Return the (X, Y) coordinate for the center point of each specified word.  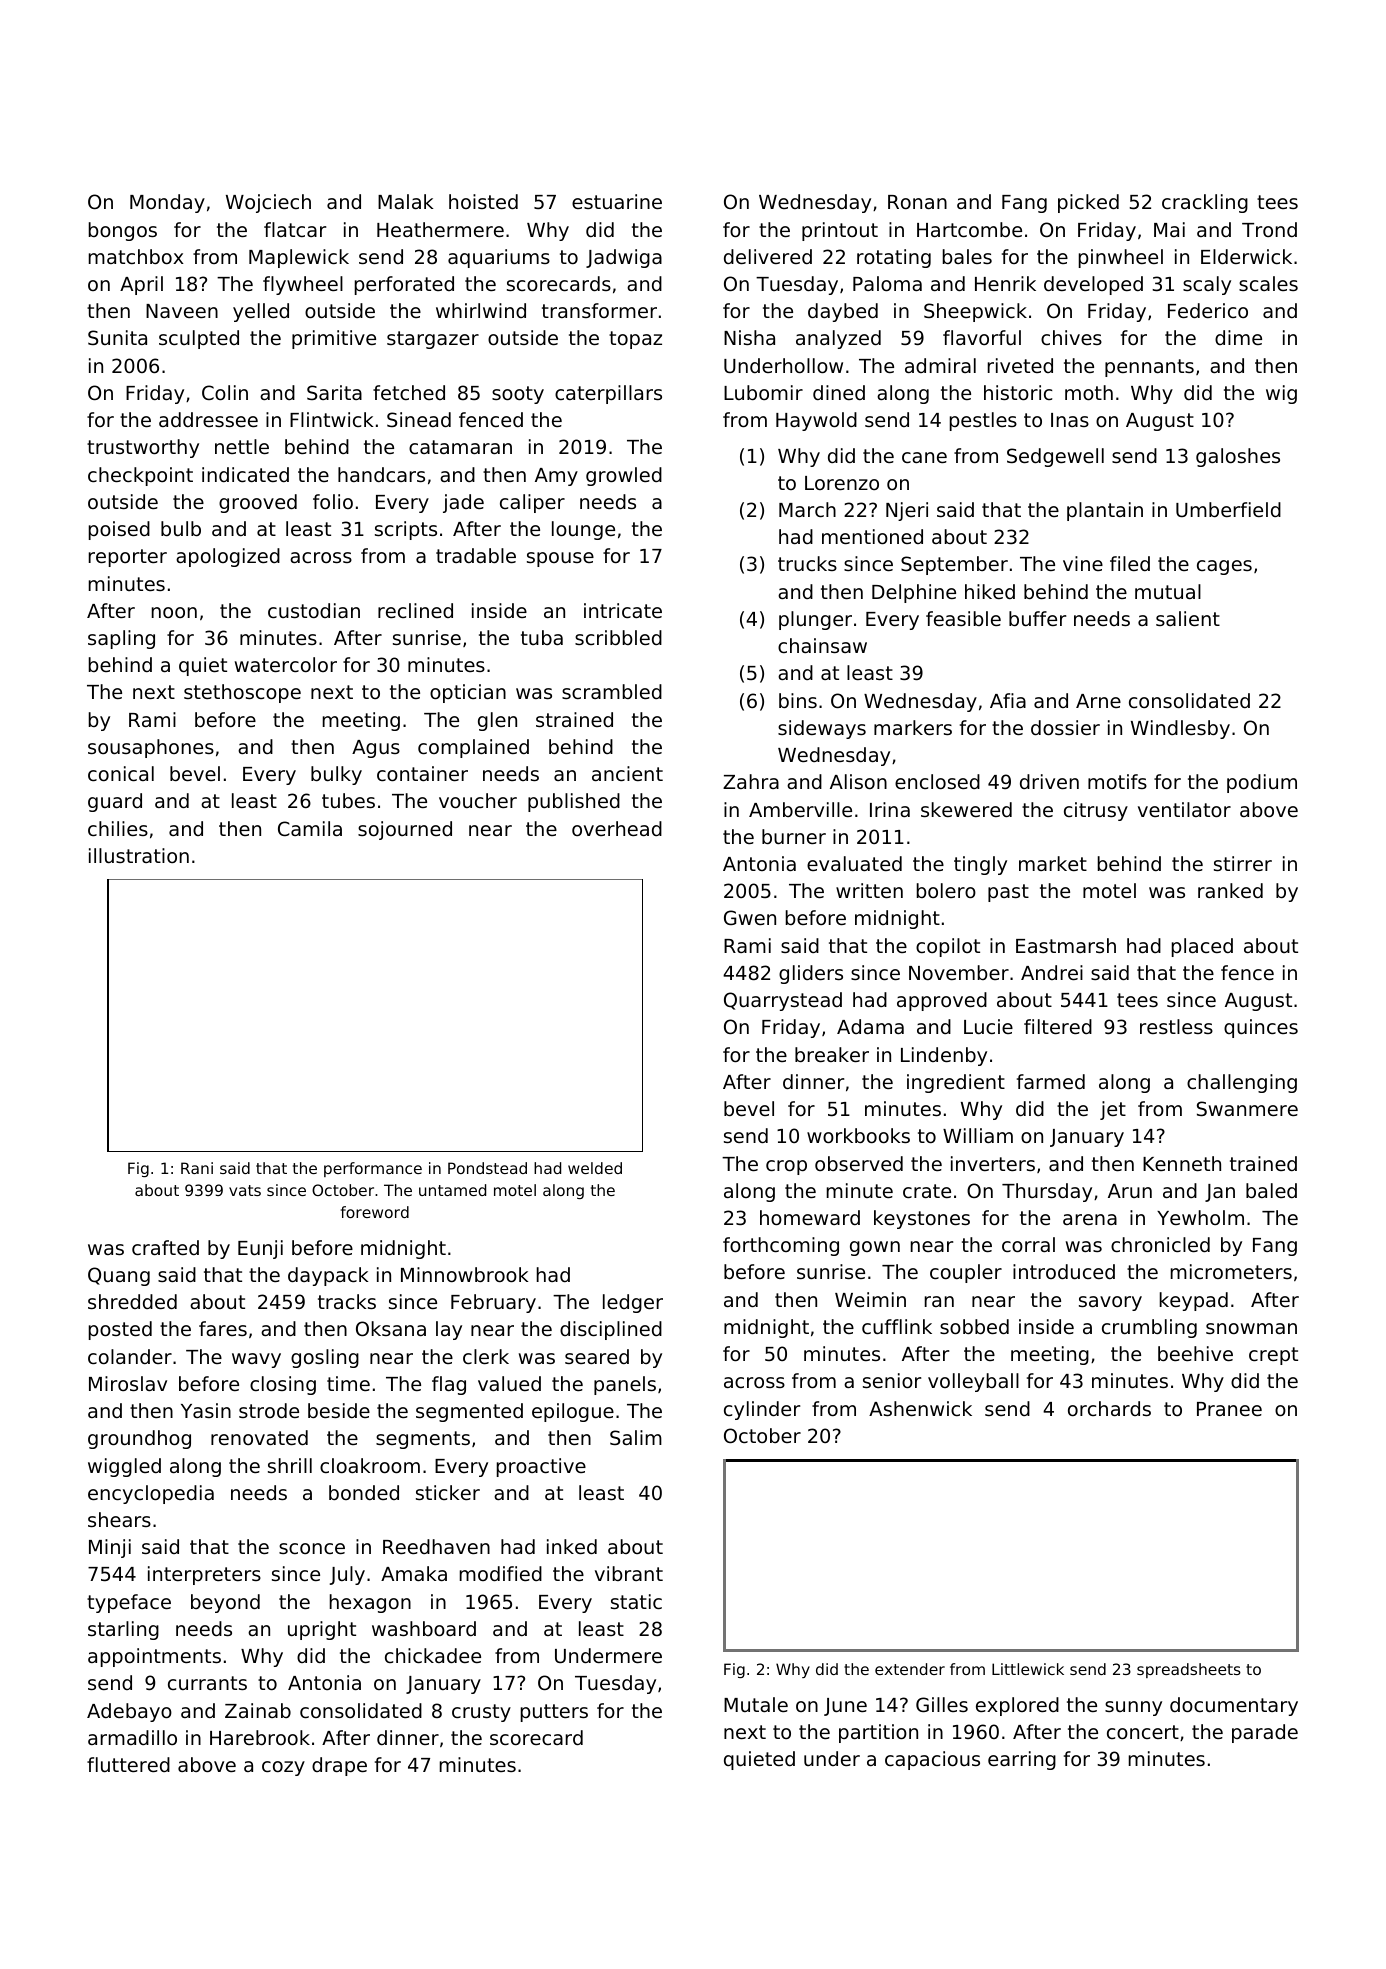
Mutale (756, 1704)
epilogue (573, 1412)
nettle (242, 446)
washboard (424, 1628)
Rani (197, 1168)
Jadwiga (624, 258)
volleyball (973, 1382)
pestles (983, 421)
